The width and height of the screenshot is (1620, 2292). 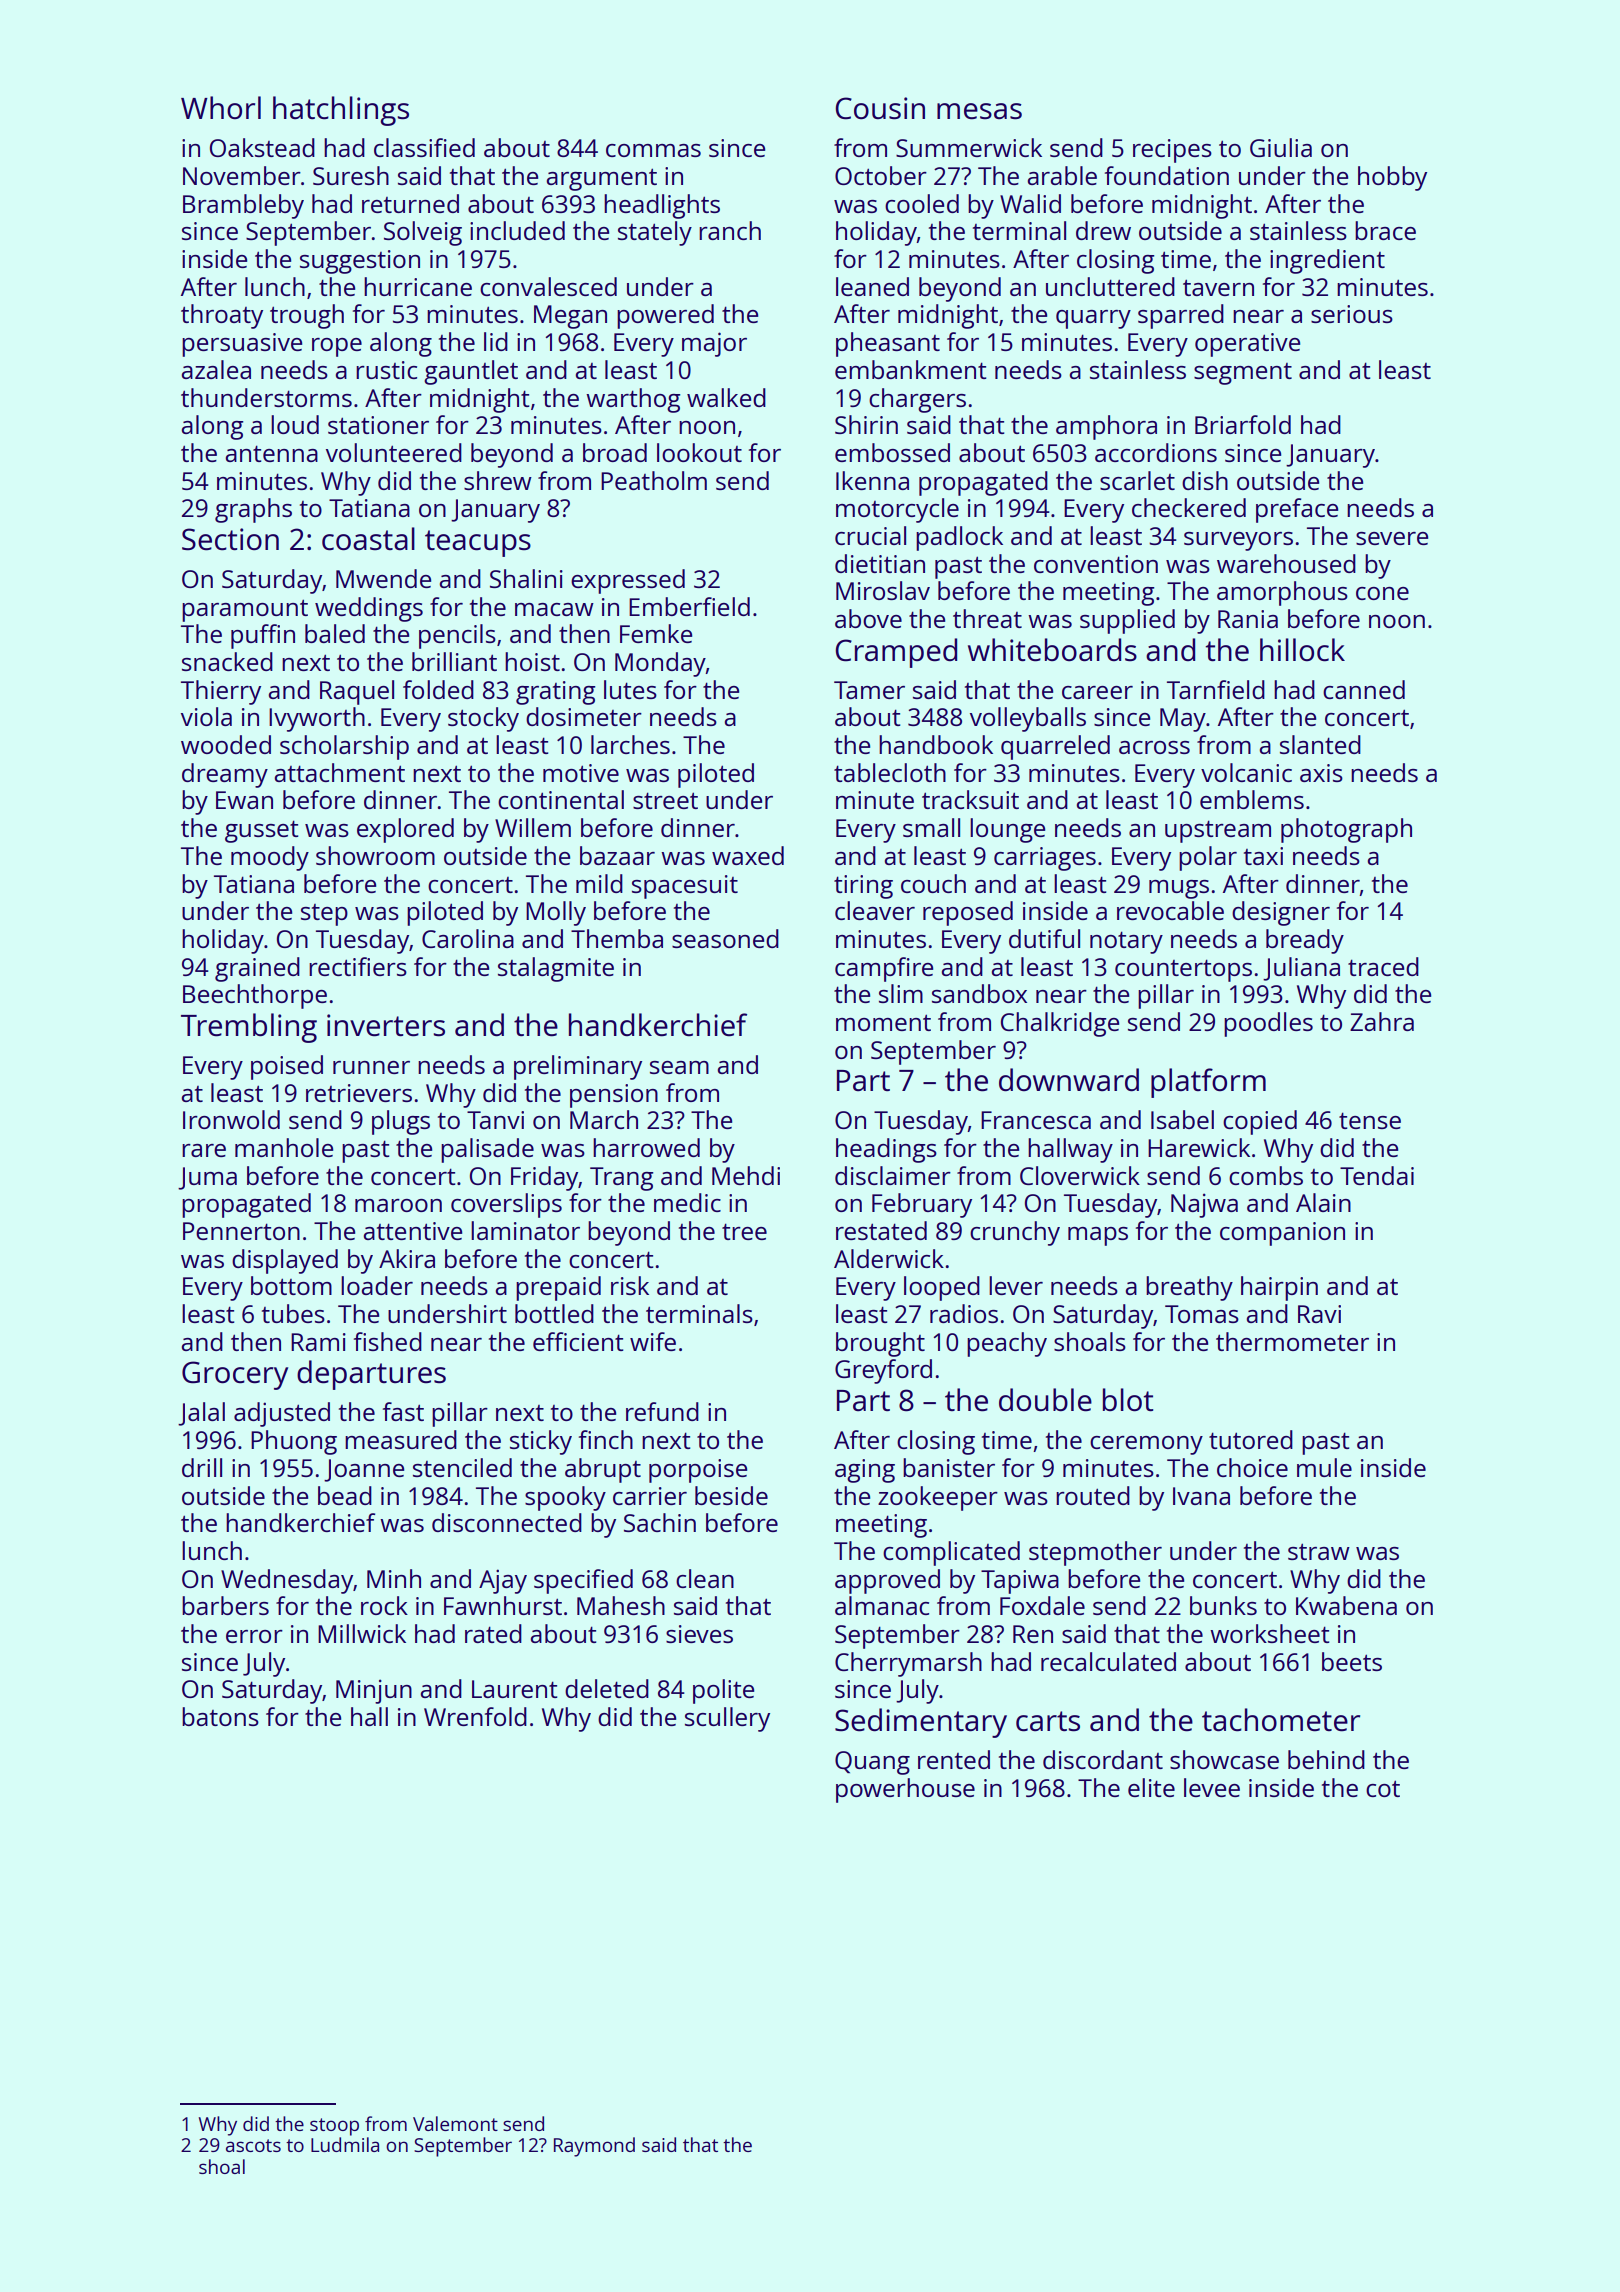 I want to click on teacups, so click(x=478, y=543).
